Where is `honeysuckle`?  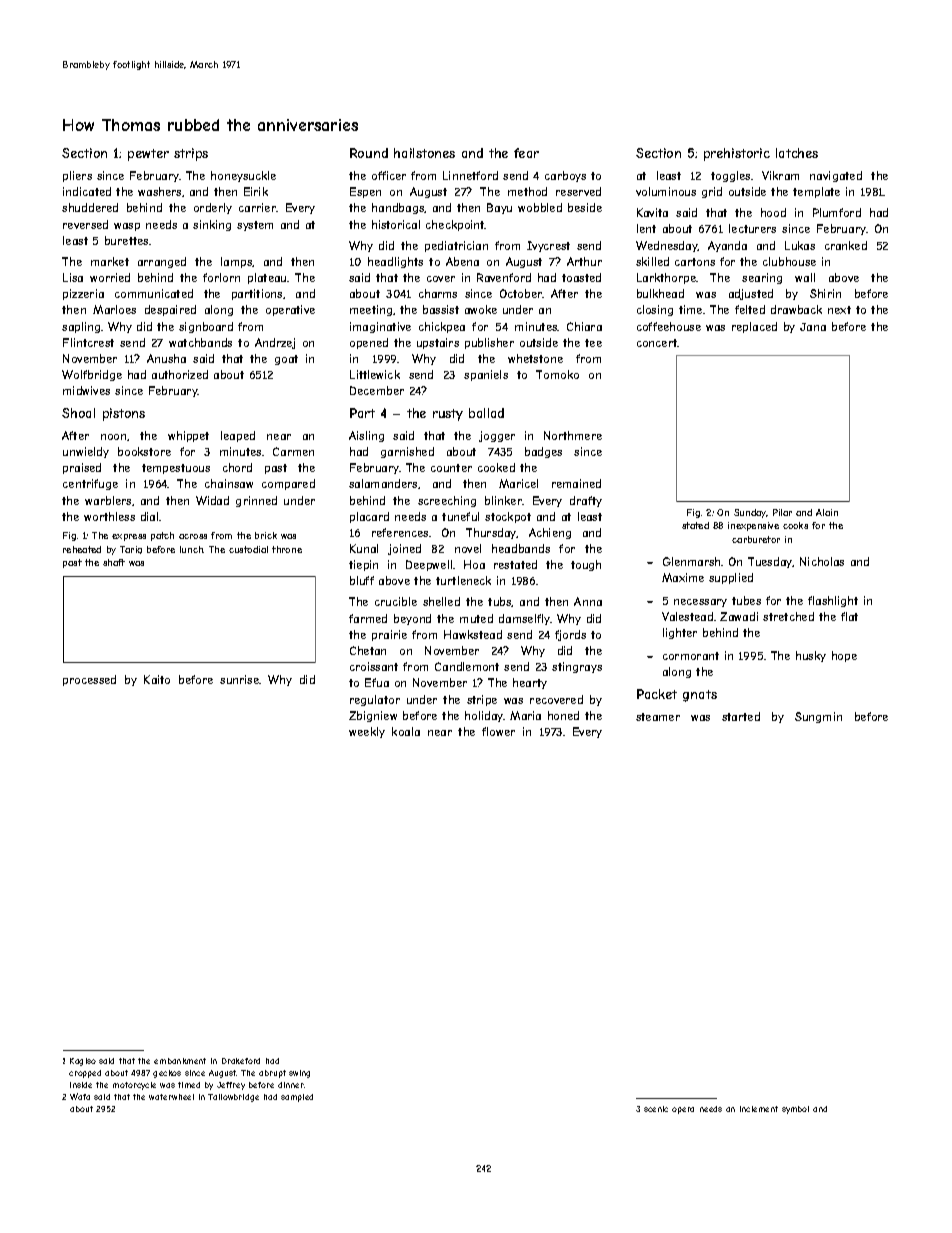
honeysuckle is located at coordinates (243, 176).
